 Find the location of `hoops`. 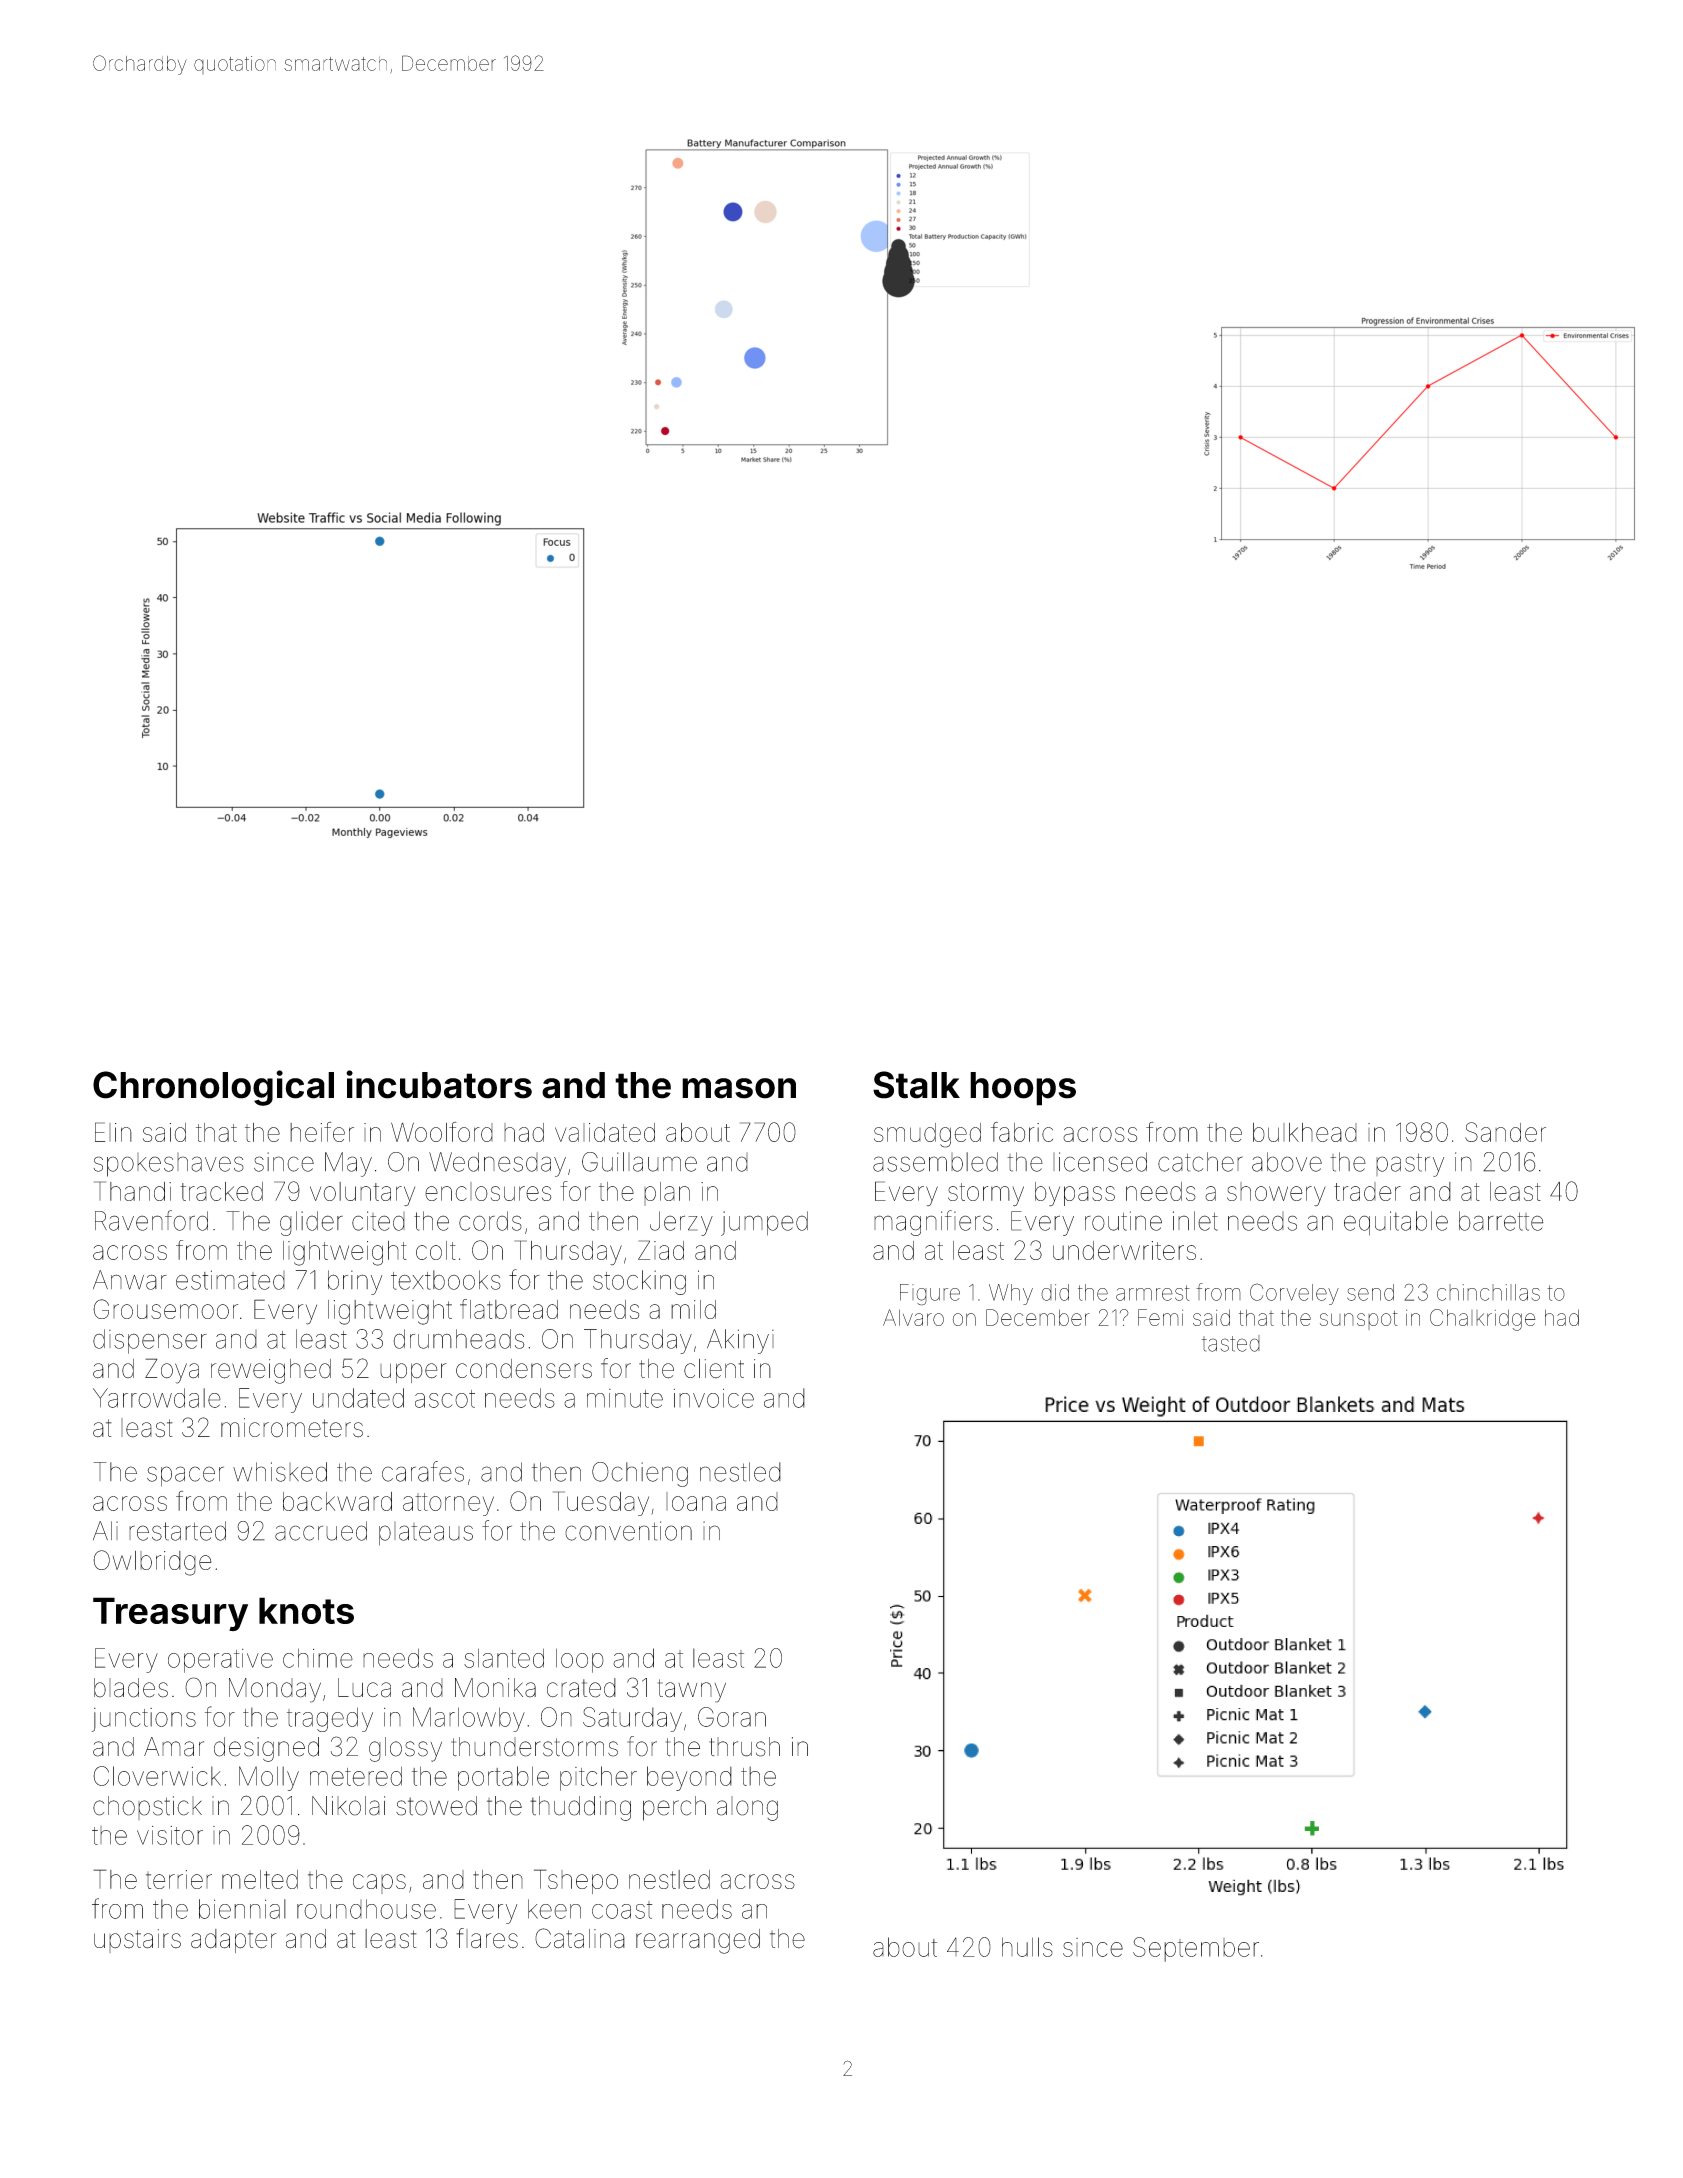

hoops is located at coordinates (1023, 1089).
